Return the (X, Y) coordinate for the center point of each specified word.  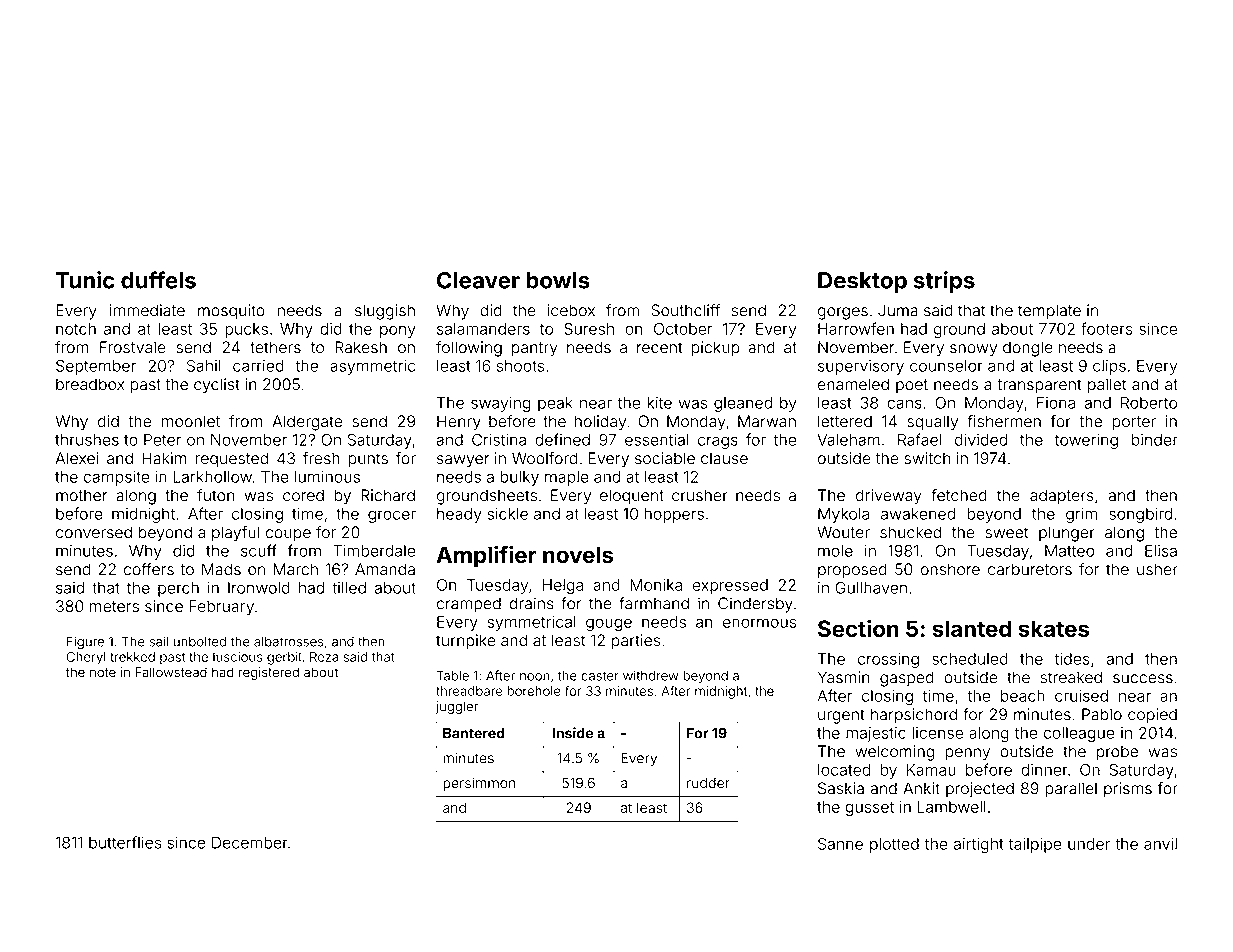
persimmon (479, 784)
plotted (894, 845)
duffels (158, 280)
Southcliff (685, 310)
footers (1107, 328)
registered (269, 673)
